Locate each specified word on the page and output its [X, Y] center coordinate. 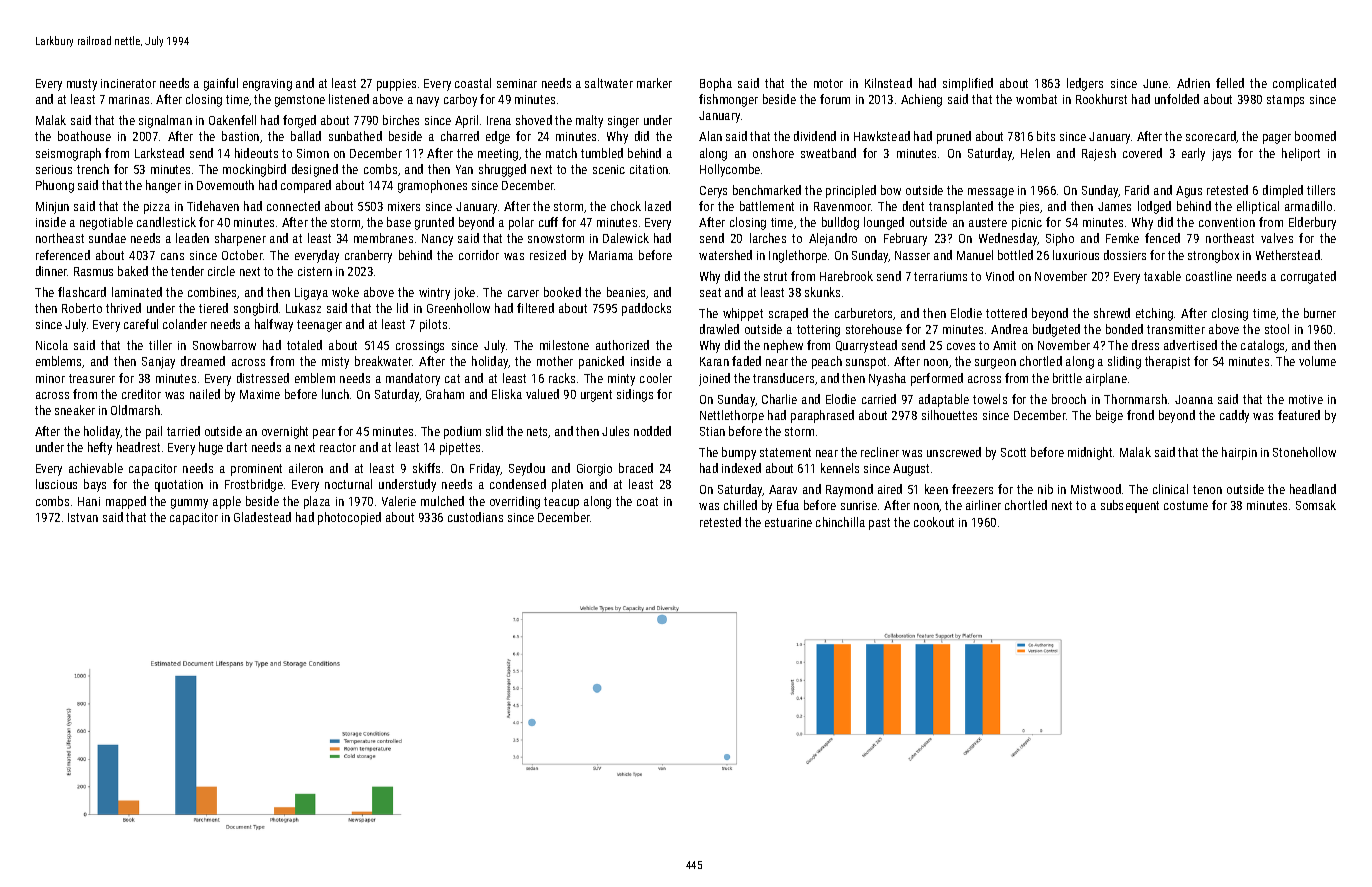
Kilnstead [888, 83]
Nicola [52, 345]
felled [1230, 83]
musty [82, 85]
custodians [475, 517]
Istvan [83, 517]
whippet [743, 314]
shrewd [1112, 313]
